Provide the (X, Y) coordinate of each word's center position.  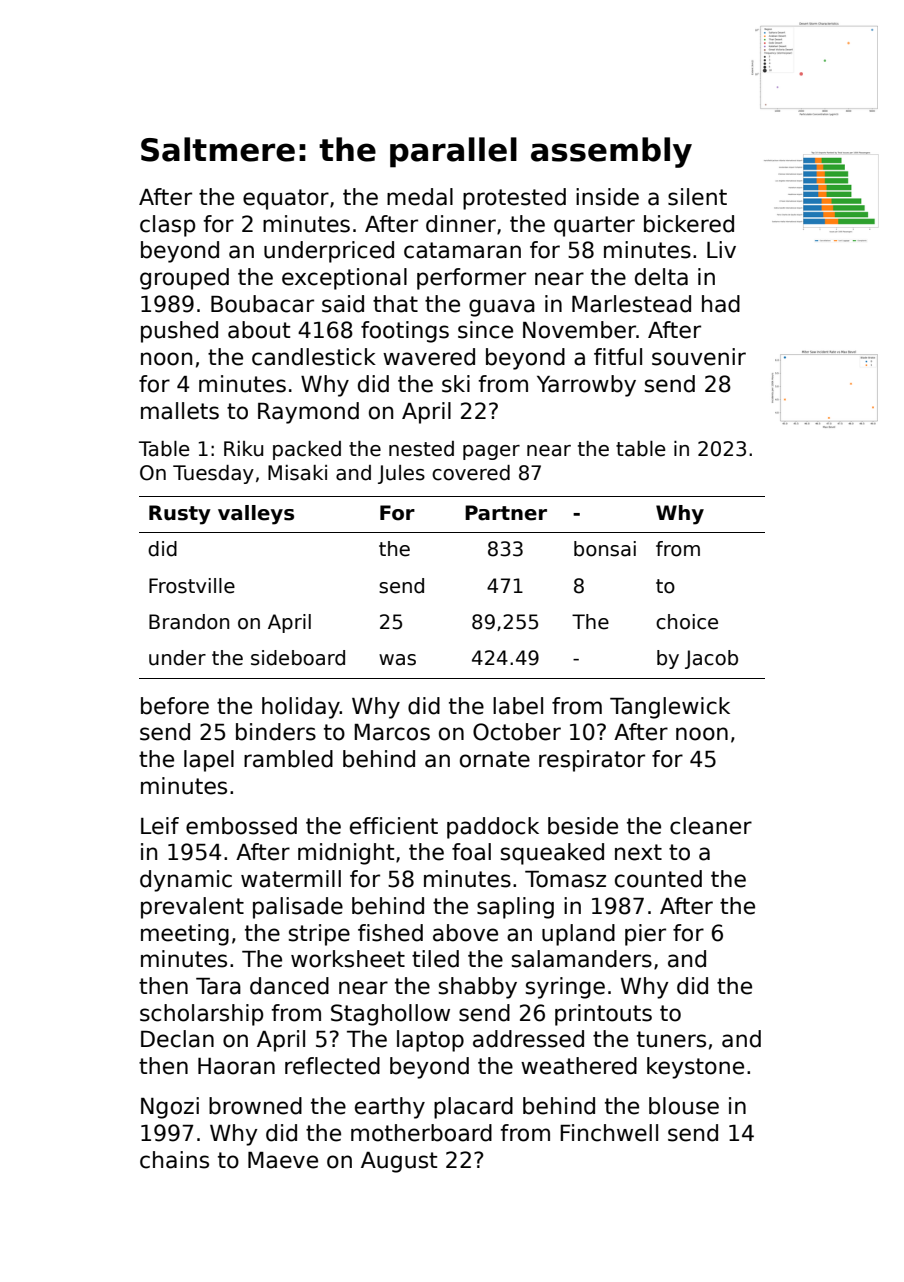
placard (473, 1108)
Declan (177, 1039)
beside (583, 826)
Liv (721, 249)
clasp (167, 226)
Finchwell (609, 1133)
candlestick (314, 357)
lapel (209, 761)
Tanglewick (670, 708)
